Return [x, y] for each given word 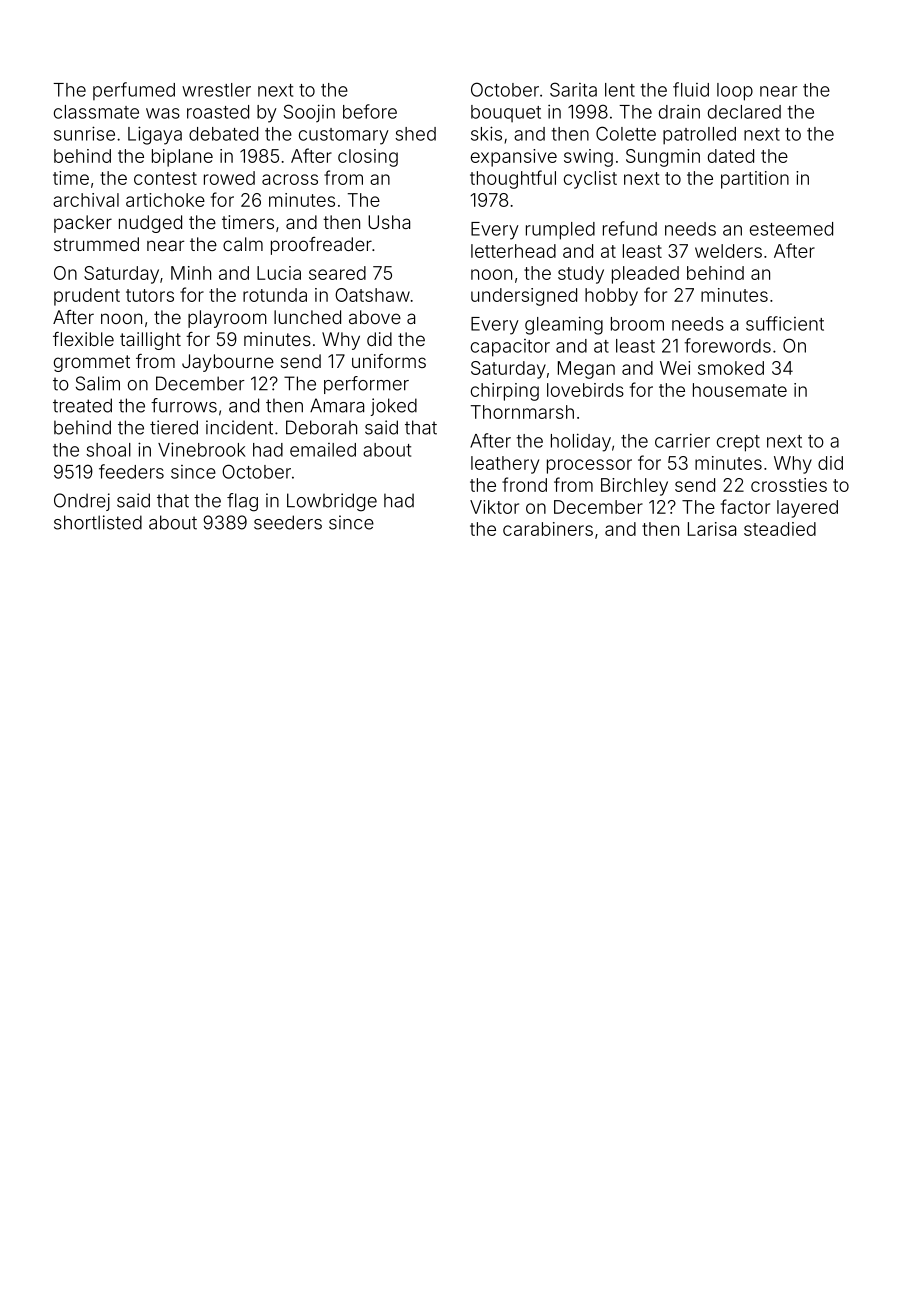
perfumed [134, 91]
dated [731, 156]
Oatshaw [372, 295]
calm [243, 244]
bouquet [506, 113]
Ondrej [82, 502]
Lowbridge [332, 502]
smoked [731, 368]
